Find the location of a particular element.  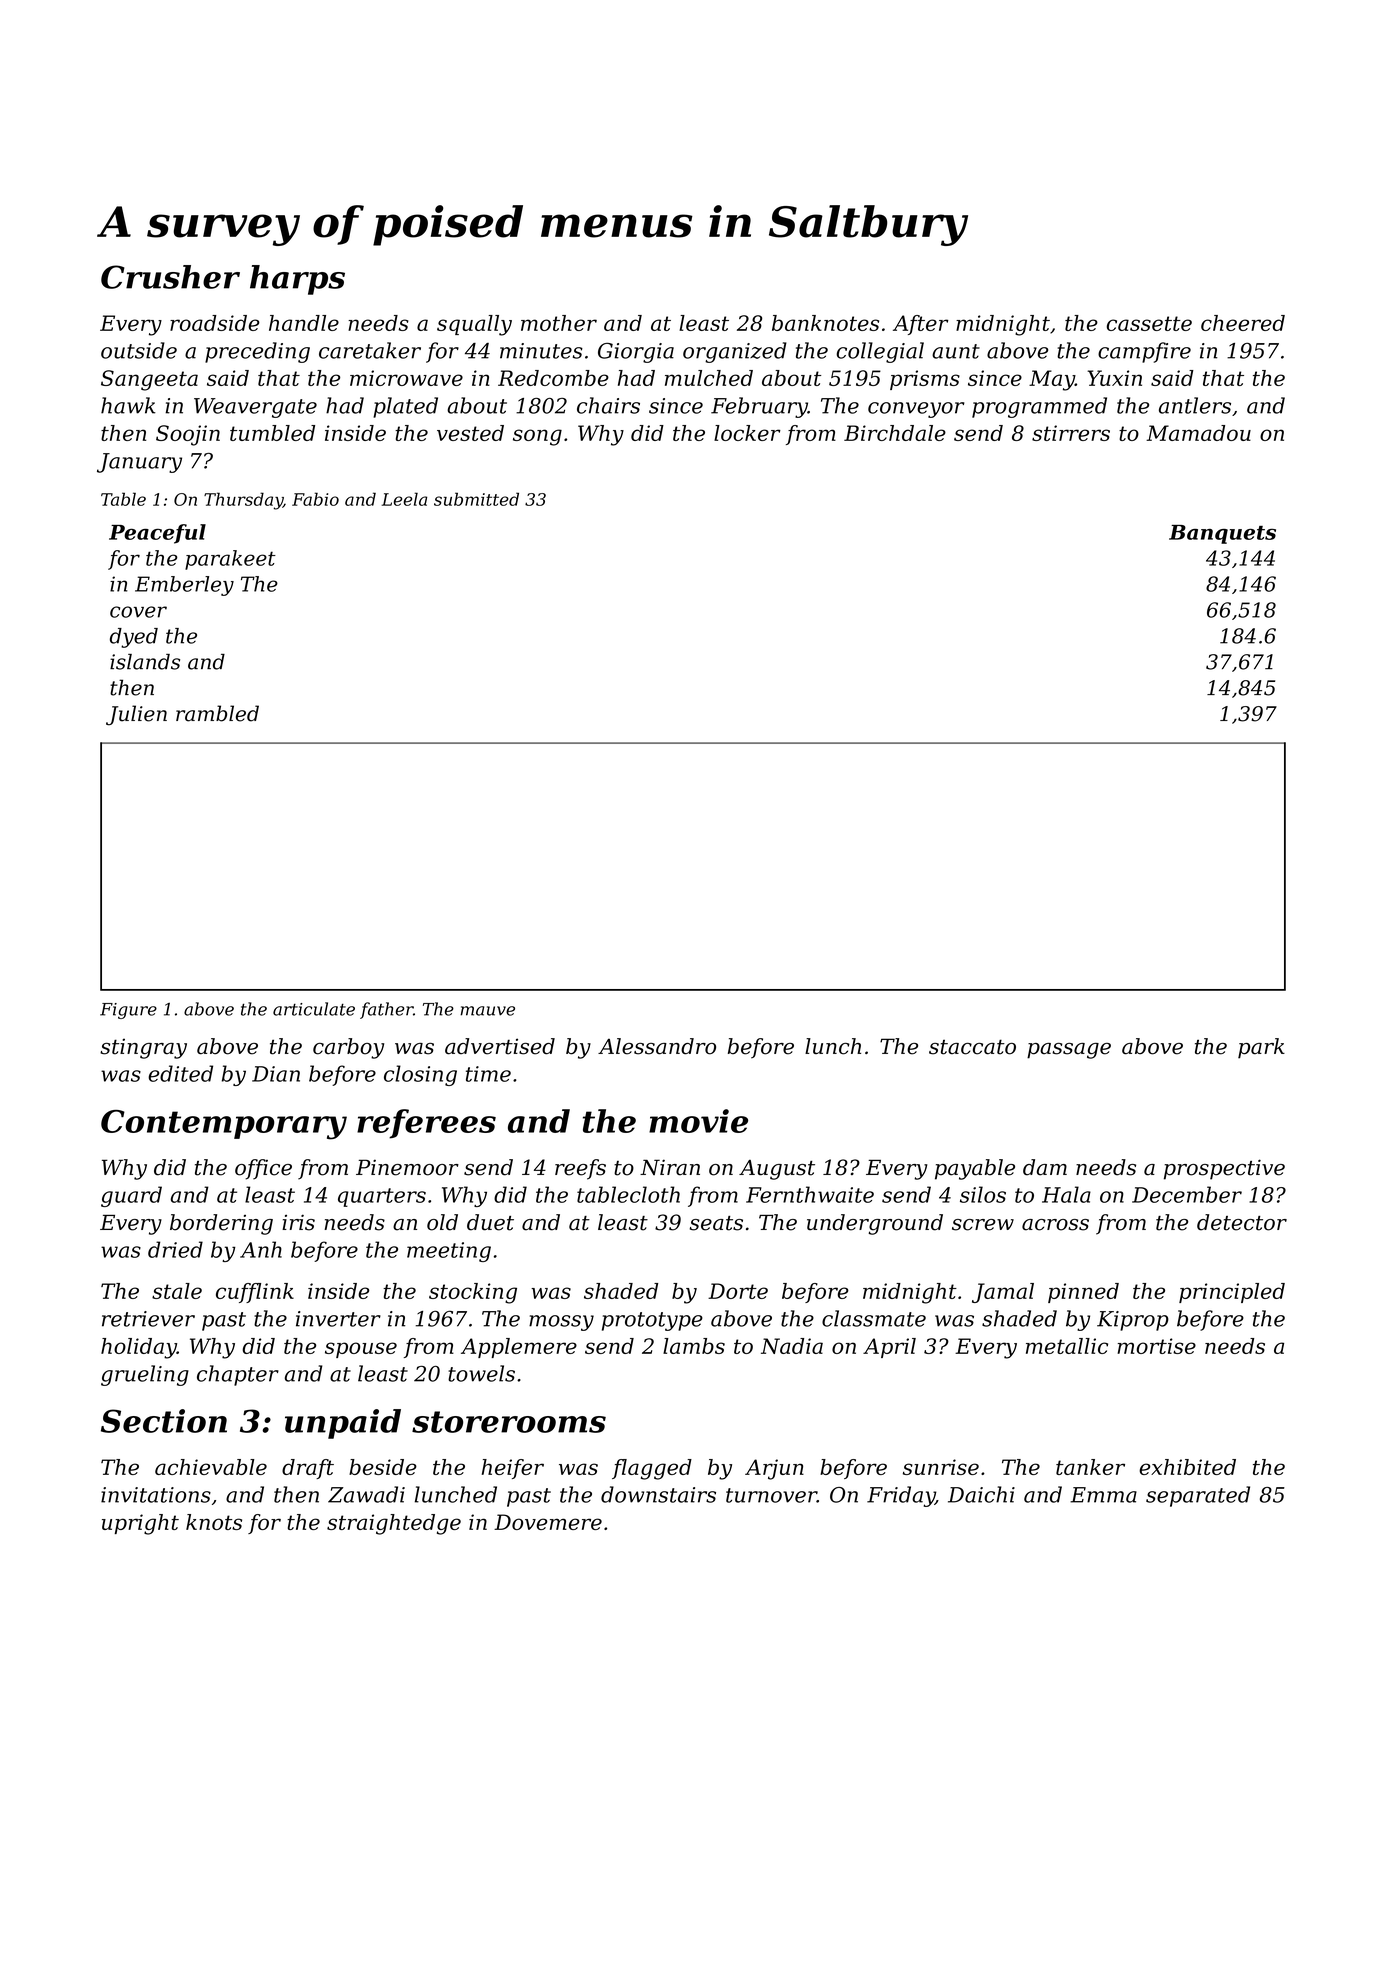

song is located at coordinates (537, 437).
